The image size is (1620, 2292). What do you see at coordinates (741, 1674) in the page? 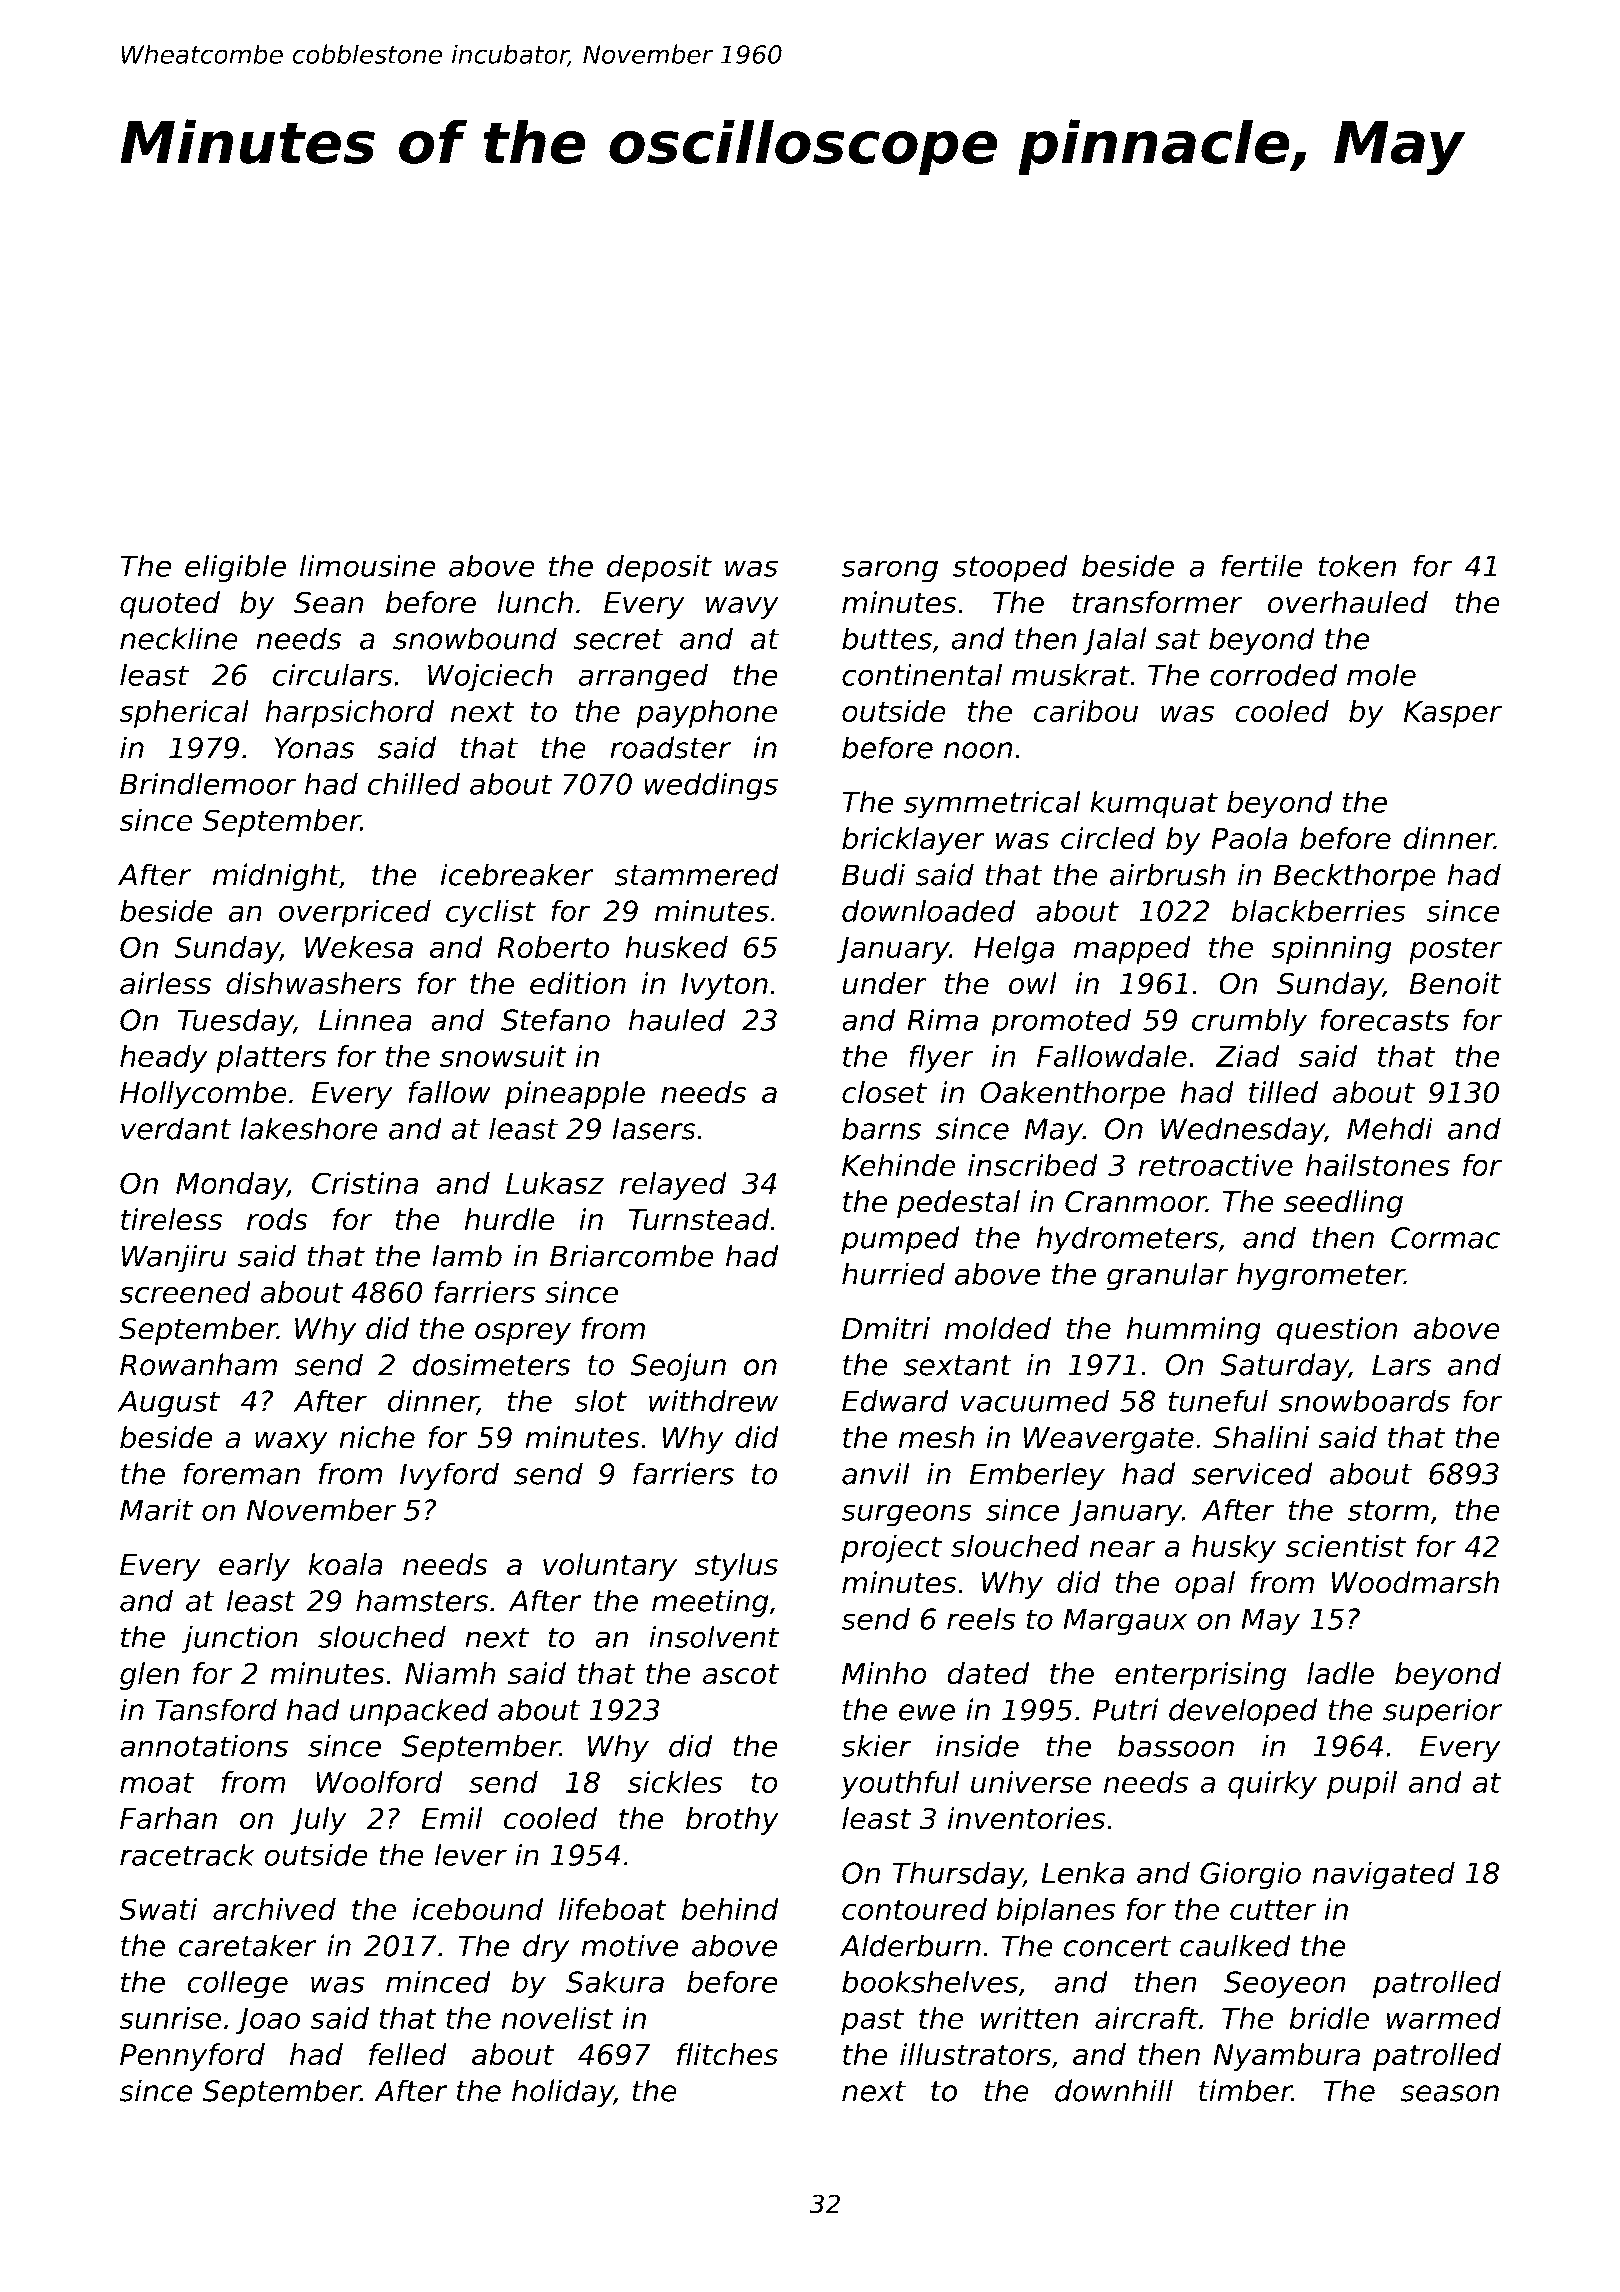
I see `ascot` at bounding box center [741, 1674].
